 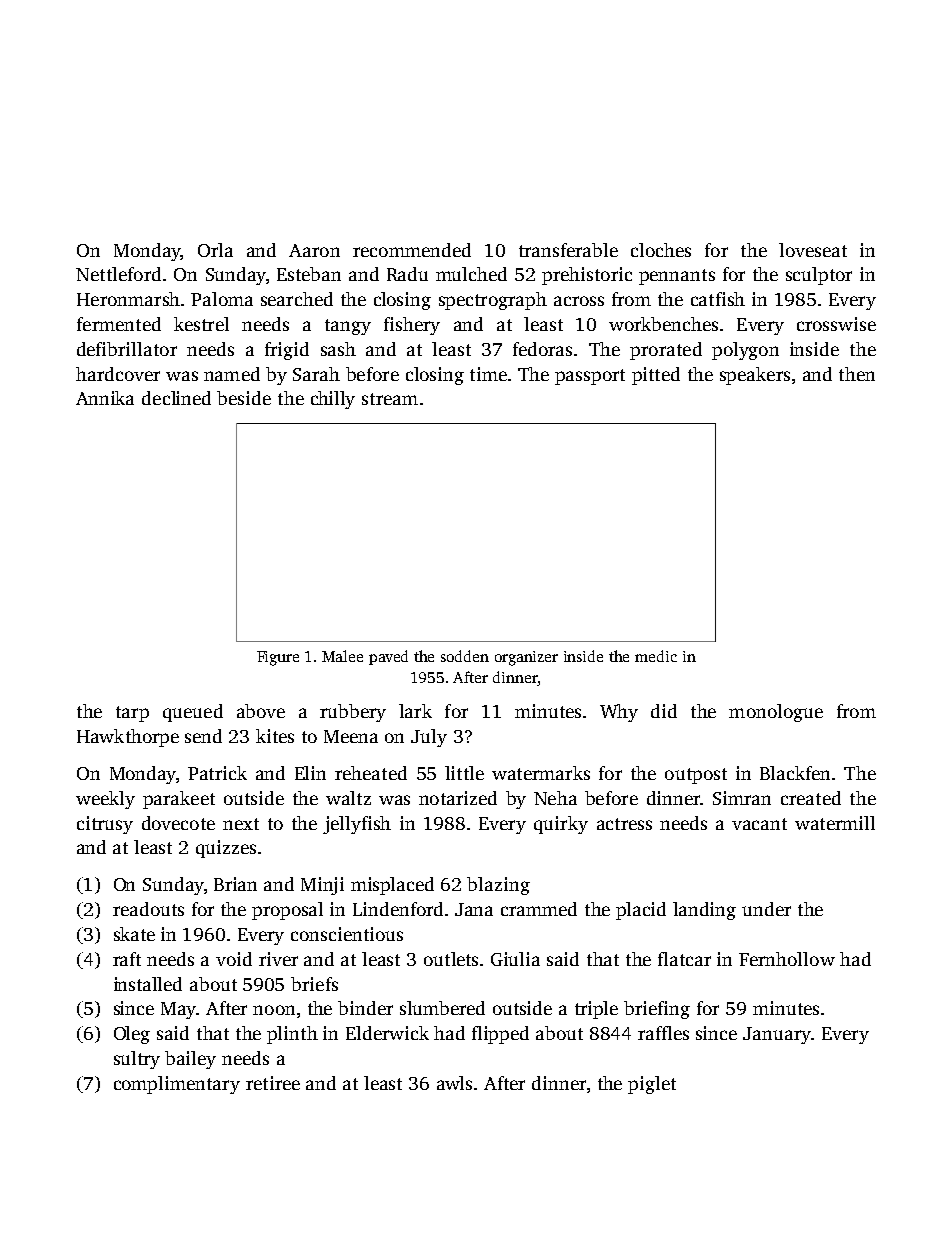 I want to click on organizer, so click(x=526, y=658).
